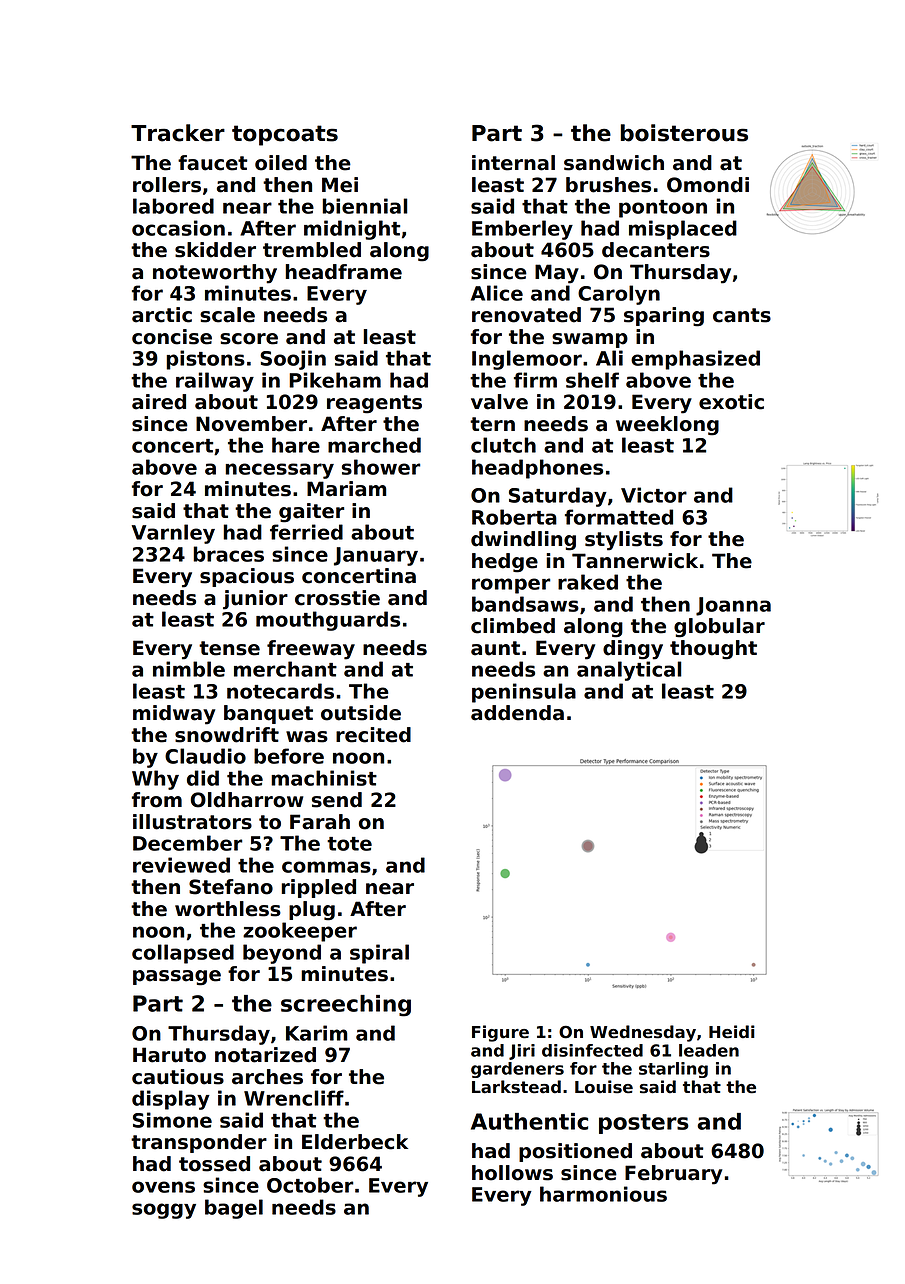 This screenshot has width=905, height=1284. Describe the element at coordinates (497, 293) in the screenshot. I see `Alice` at that location.
